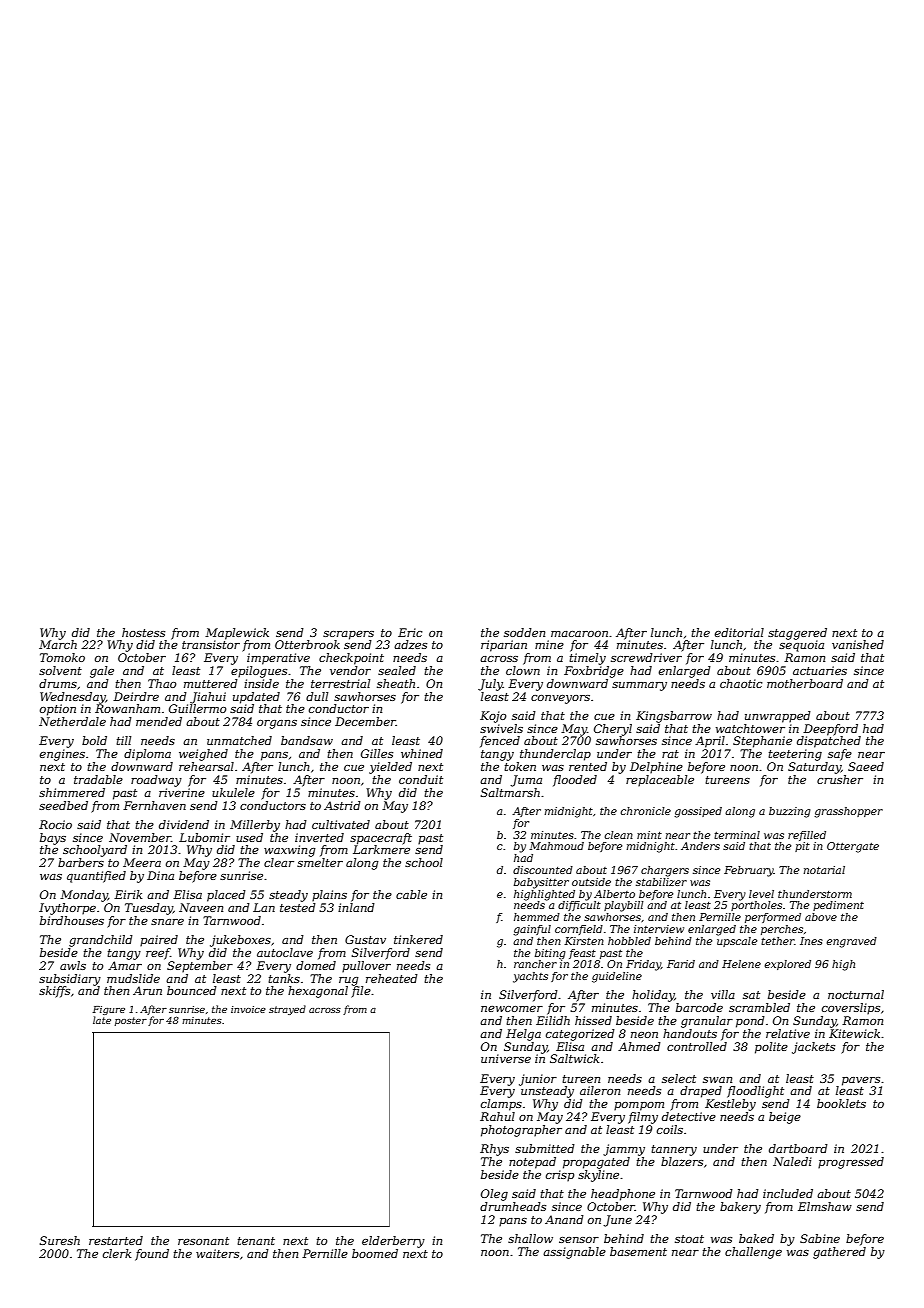  What do you see at coordinates (60, 1240) in the document?
I see `Suresh` at bounding box center [60, 1240].
